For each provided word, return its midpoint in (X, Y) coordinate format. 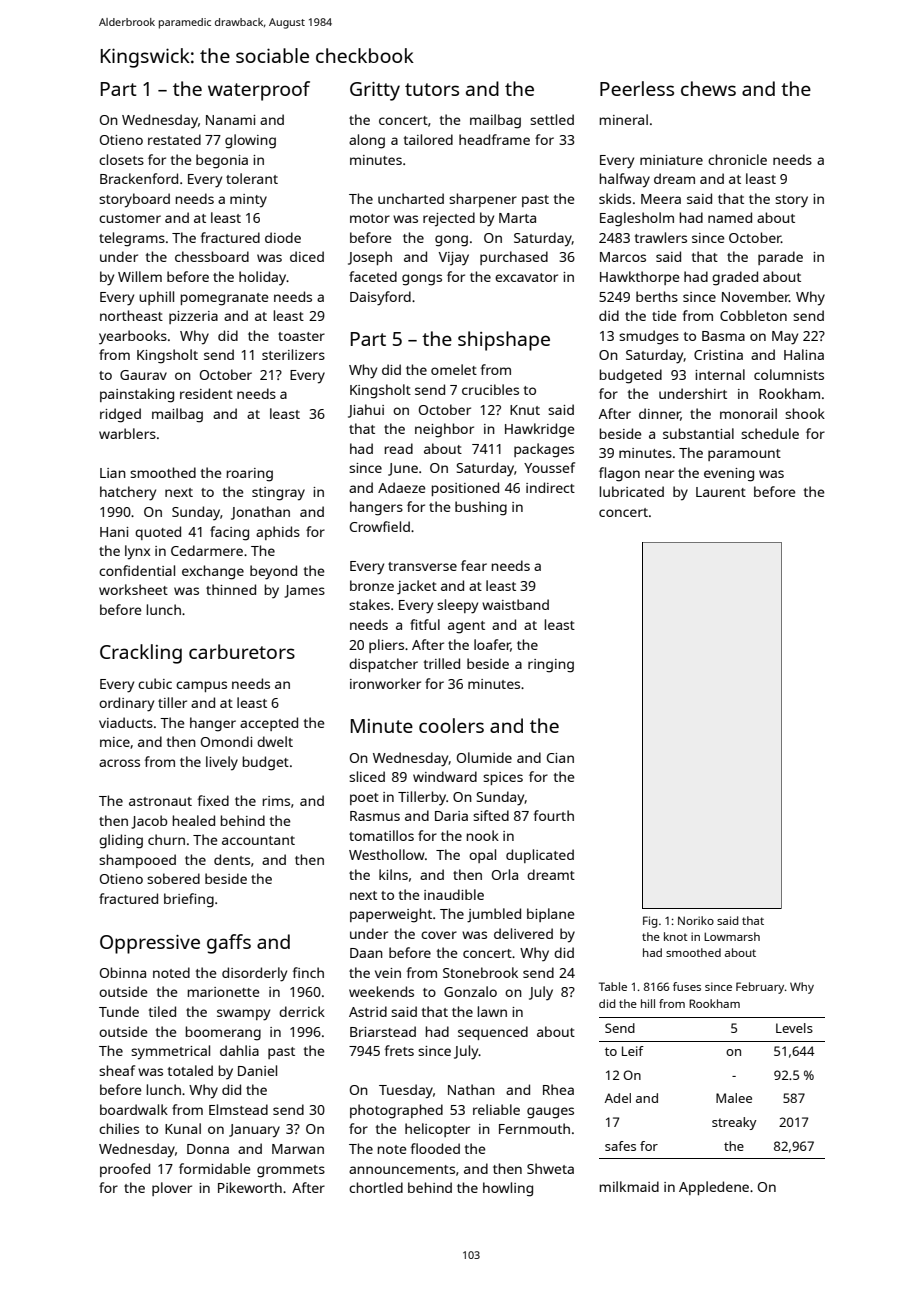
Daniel (257, 1070)
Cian (560, 758)
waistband (515, 604)
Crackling (141, 654)
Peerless (637, 88)
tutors (432, 89)
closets (121, 159)
